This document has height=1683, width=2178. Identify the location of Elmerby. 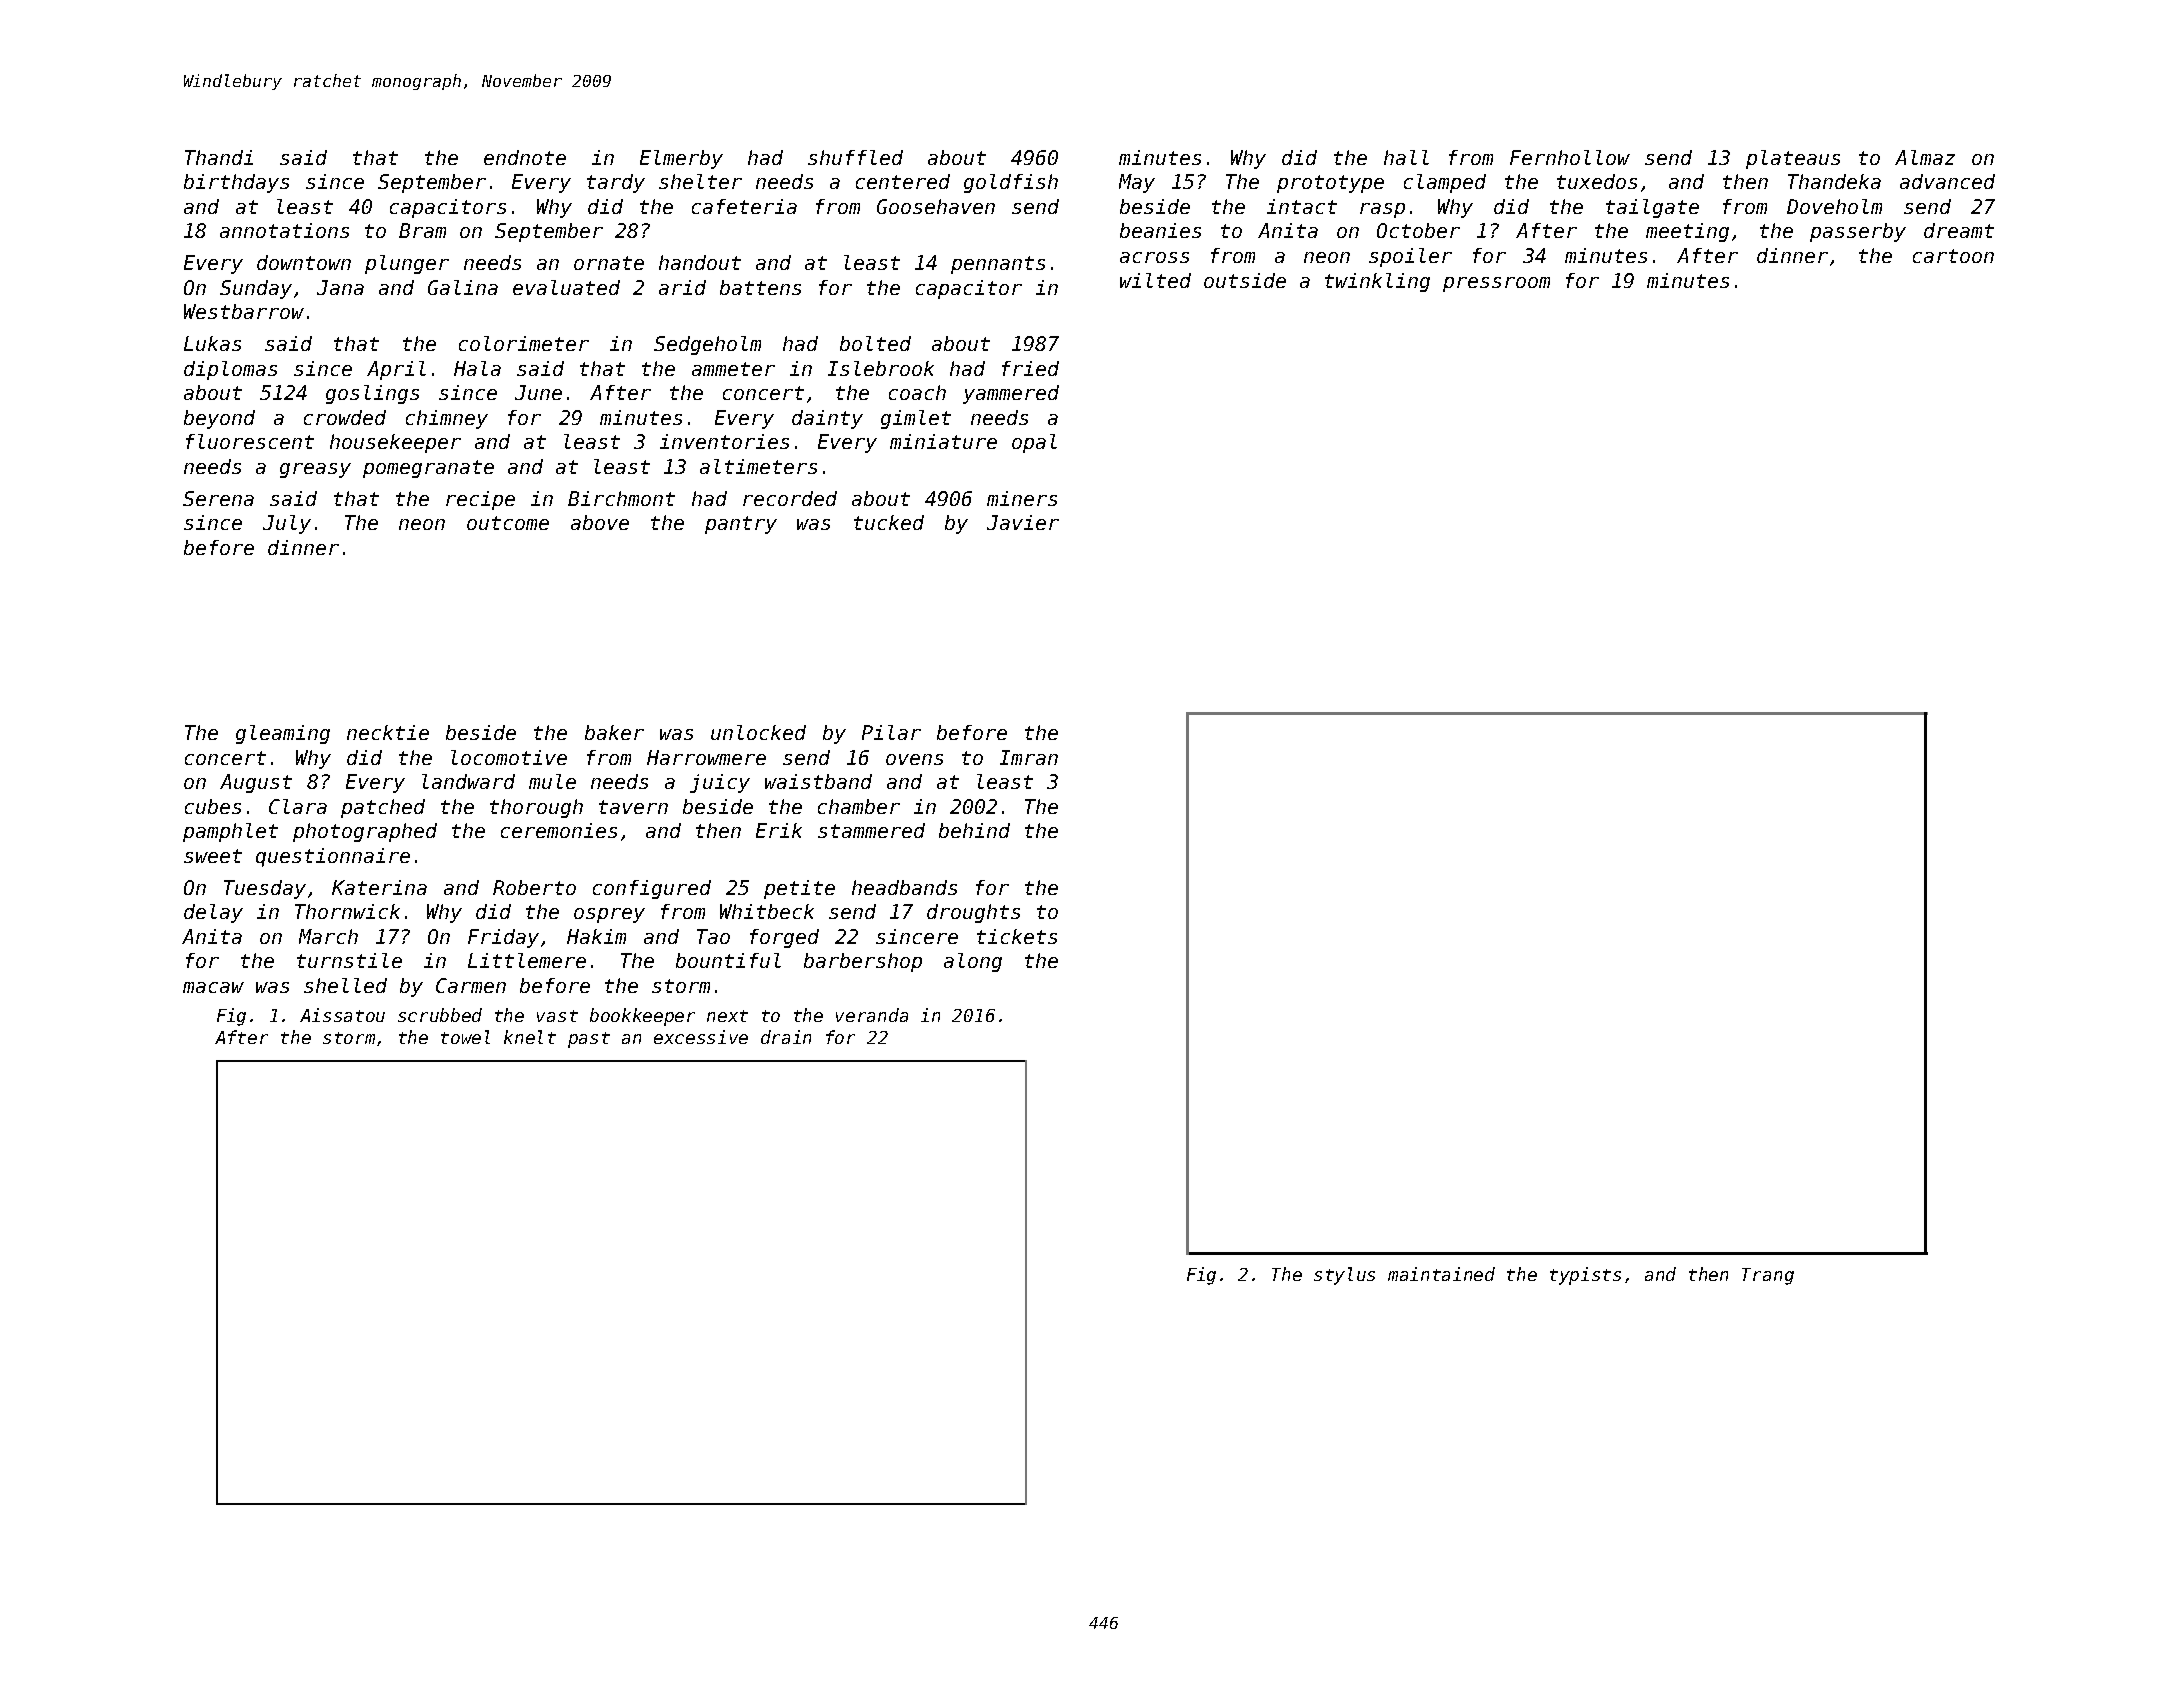
(681, 159).
